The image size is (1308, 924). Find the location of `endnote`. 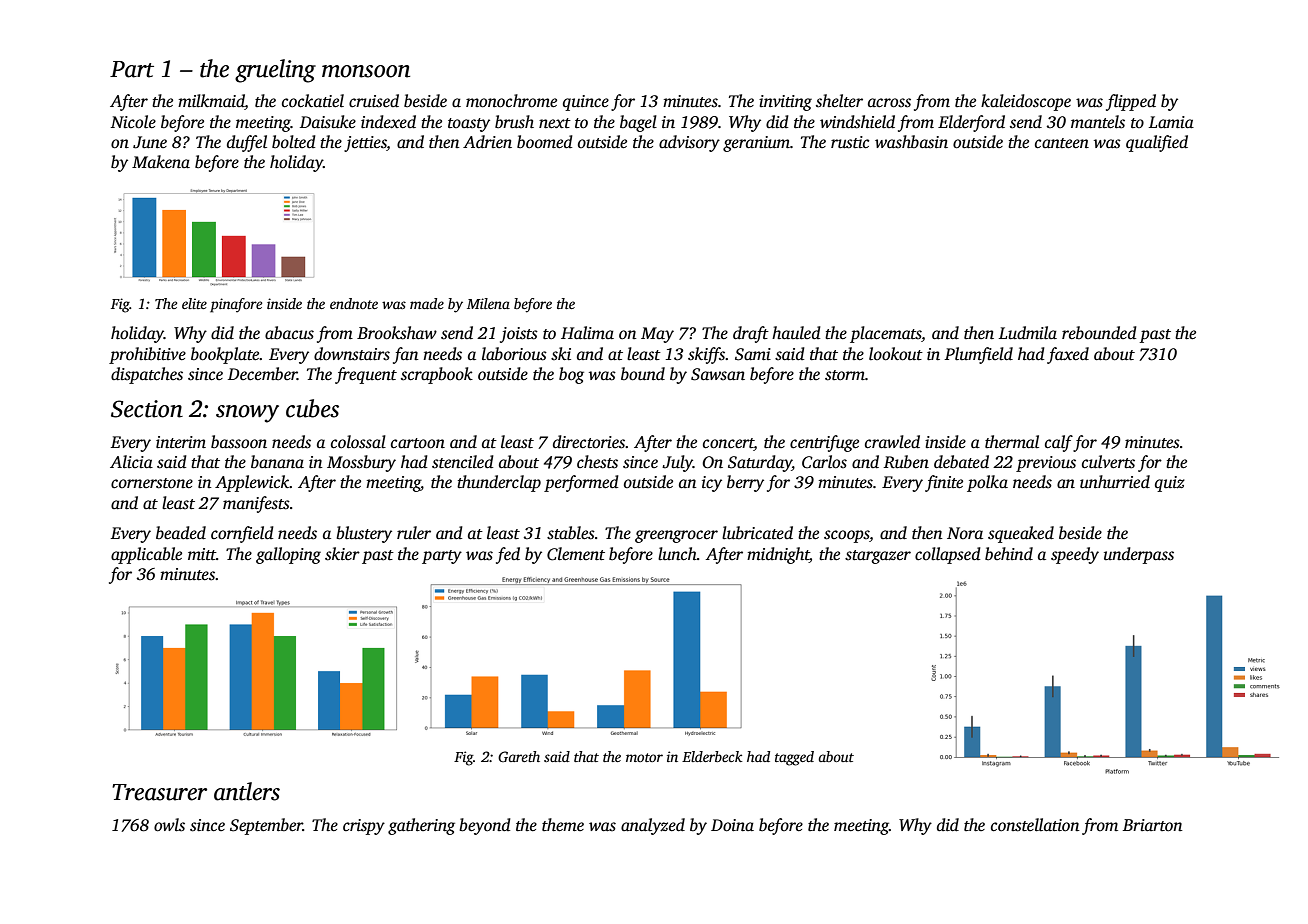

endnote is located at coordinates (354, 303).
